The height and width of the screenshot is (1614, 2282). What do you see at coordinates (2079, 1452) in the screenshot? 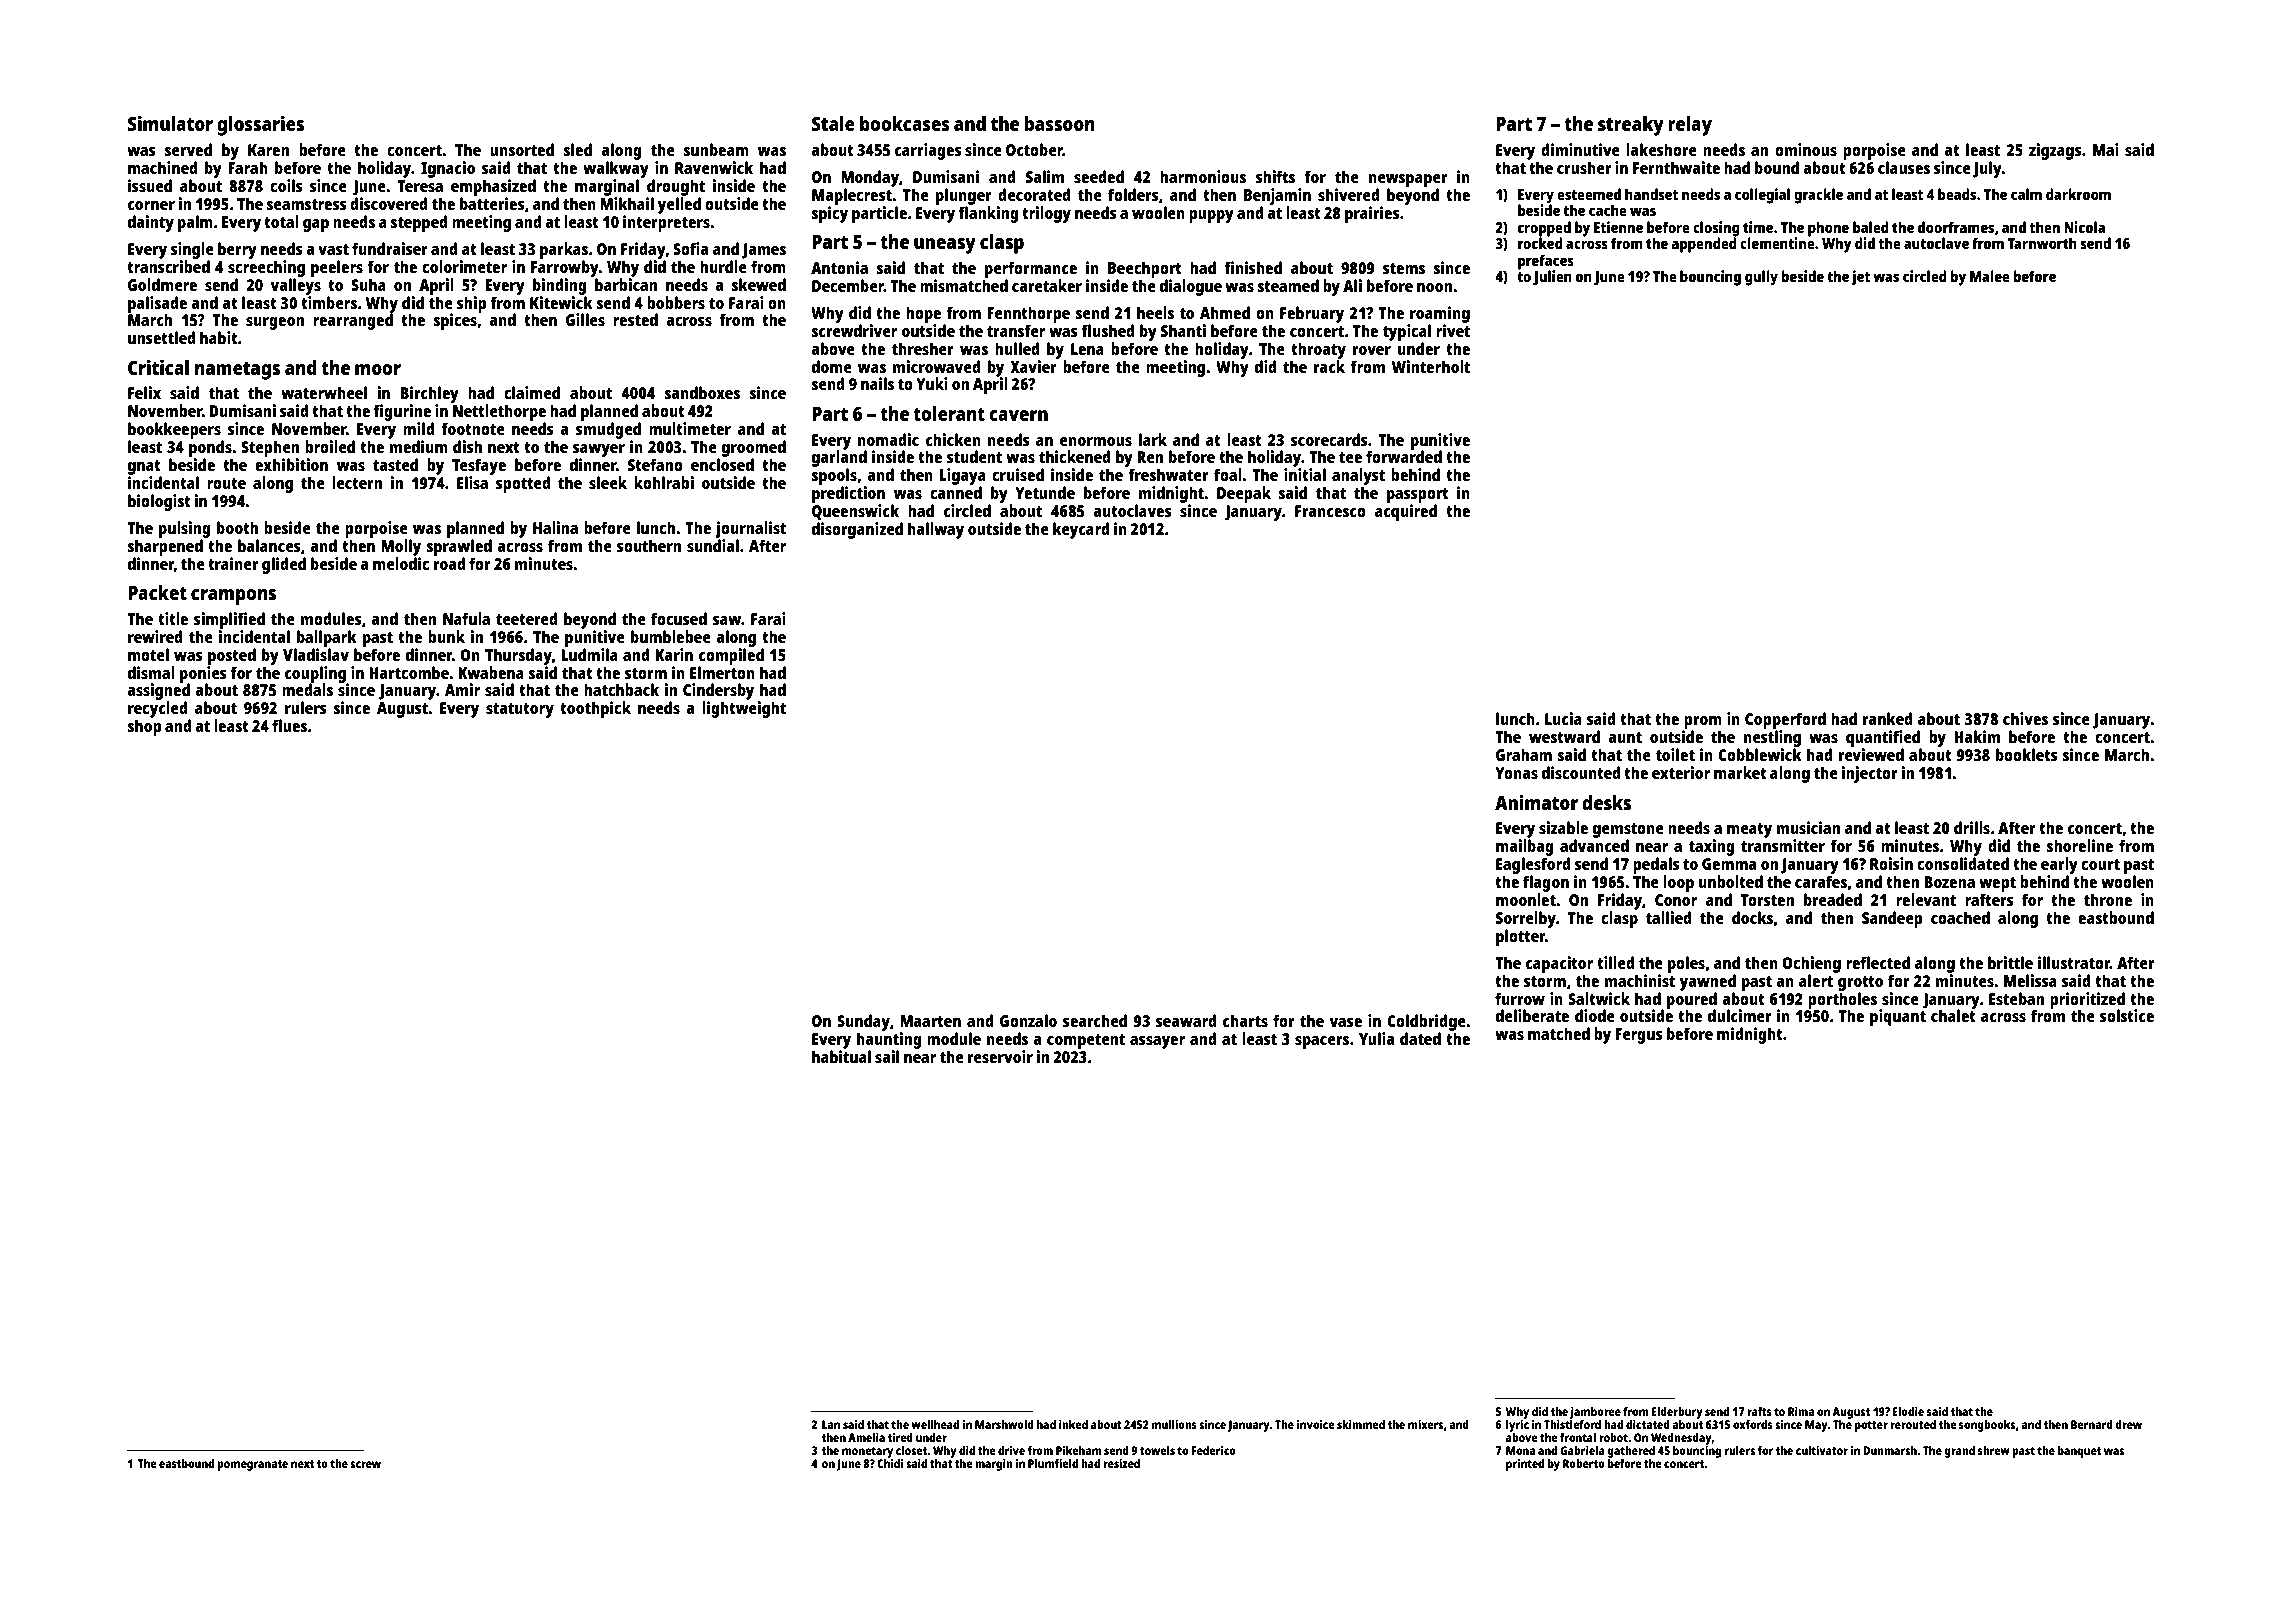
I see `banquet` at bounding box center [2079, 1452].
